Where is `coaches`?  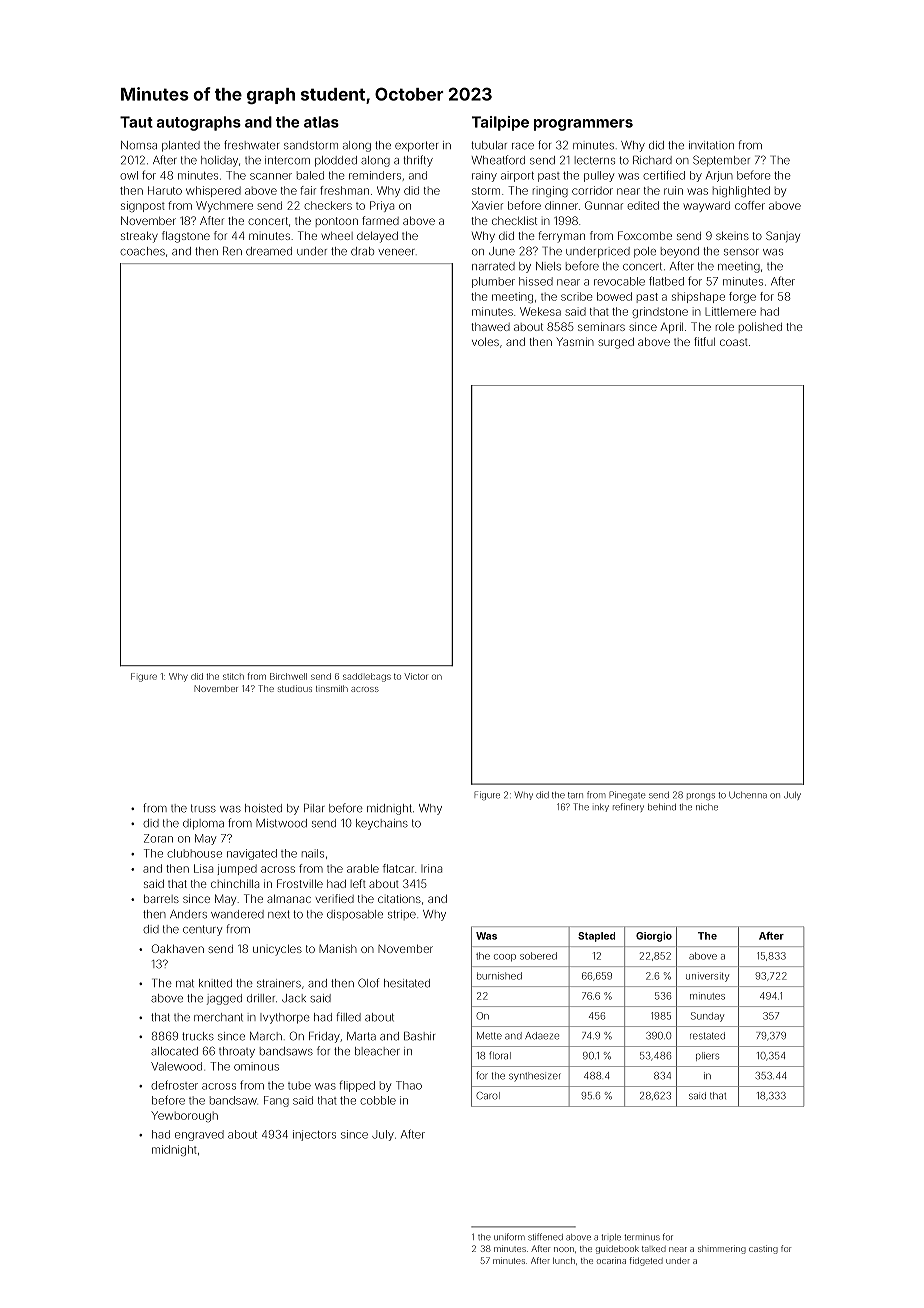 coaches is located at coordinates (142, 251).
